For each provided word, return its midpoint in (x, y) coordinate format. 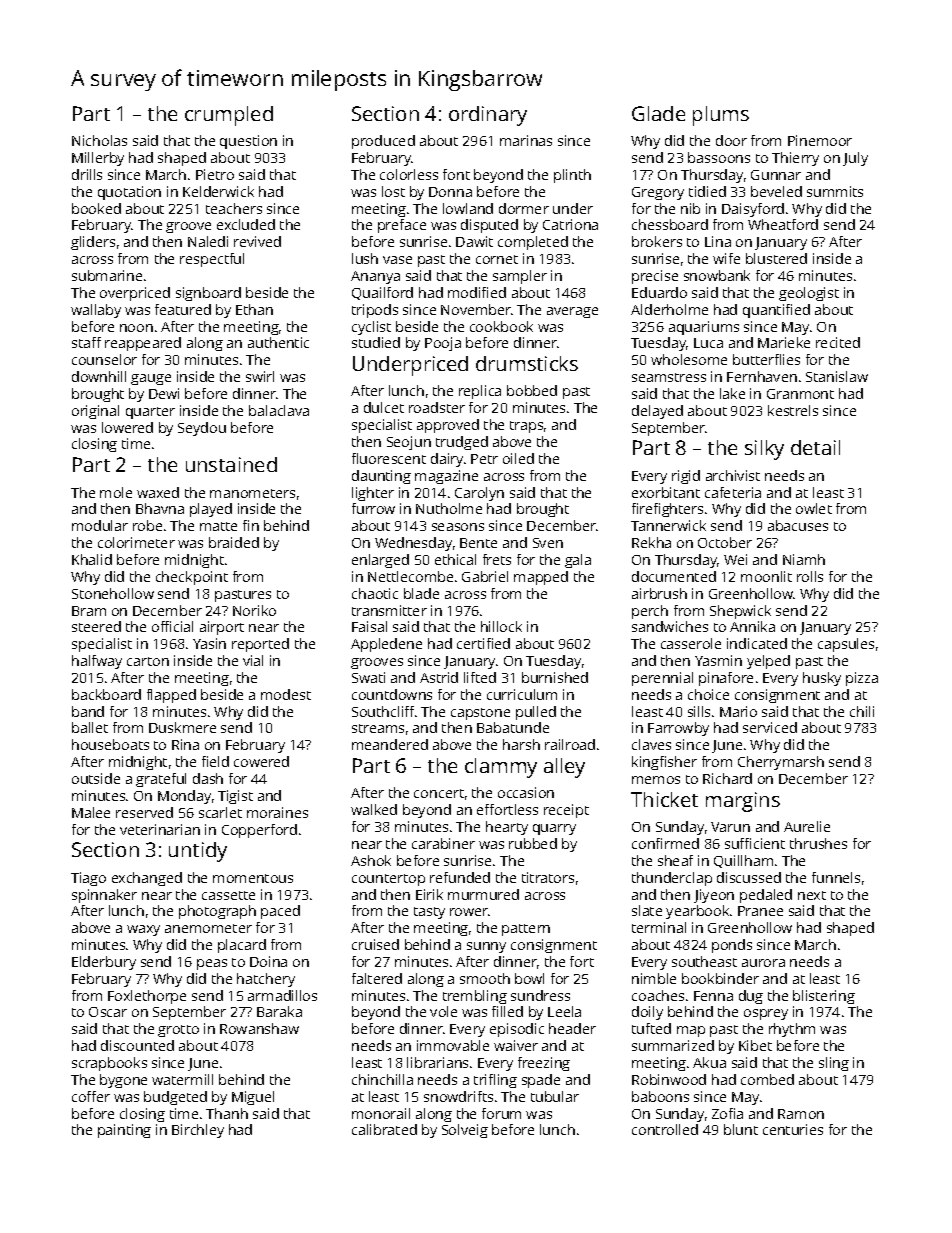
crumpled (229, 116)
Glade (658, 113)
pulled (536, 713)
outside (96, 778)
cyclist (371, 328)
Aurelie (807, 826)
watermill (182, 1079)
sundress (540, 995)
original (95, 412)
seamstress (669, 377)
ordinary (488, 116)
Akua (709, 1062)
